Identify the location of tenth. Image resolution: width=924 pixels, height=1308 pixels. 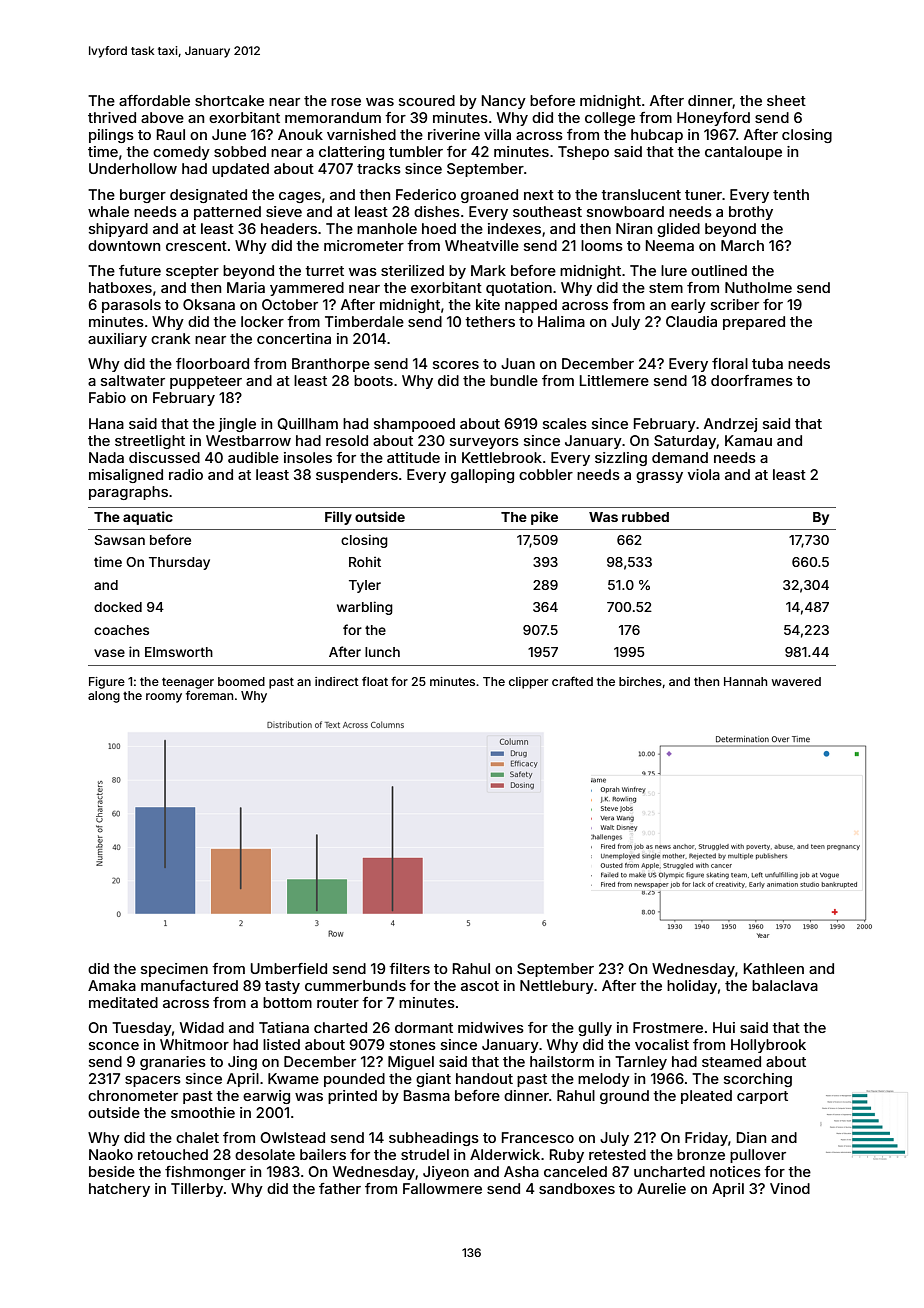
(791, 194).
